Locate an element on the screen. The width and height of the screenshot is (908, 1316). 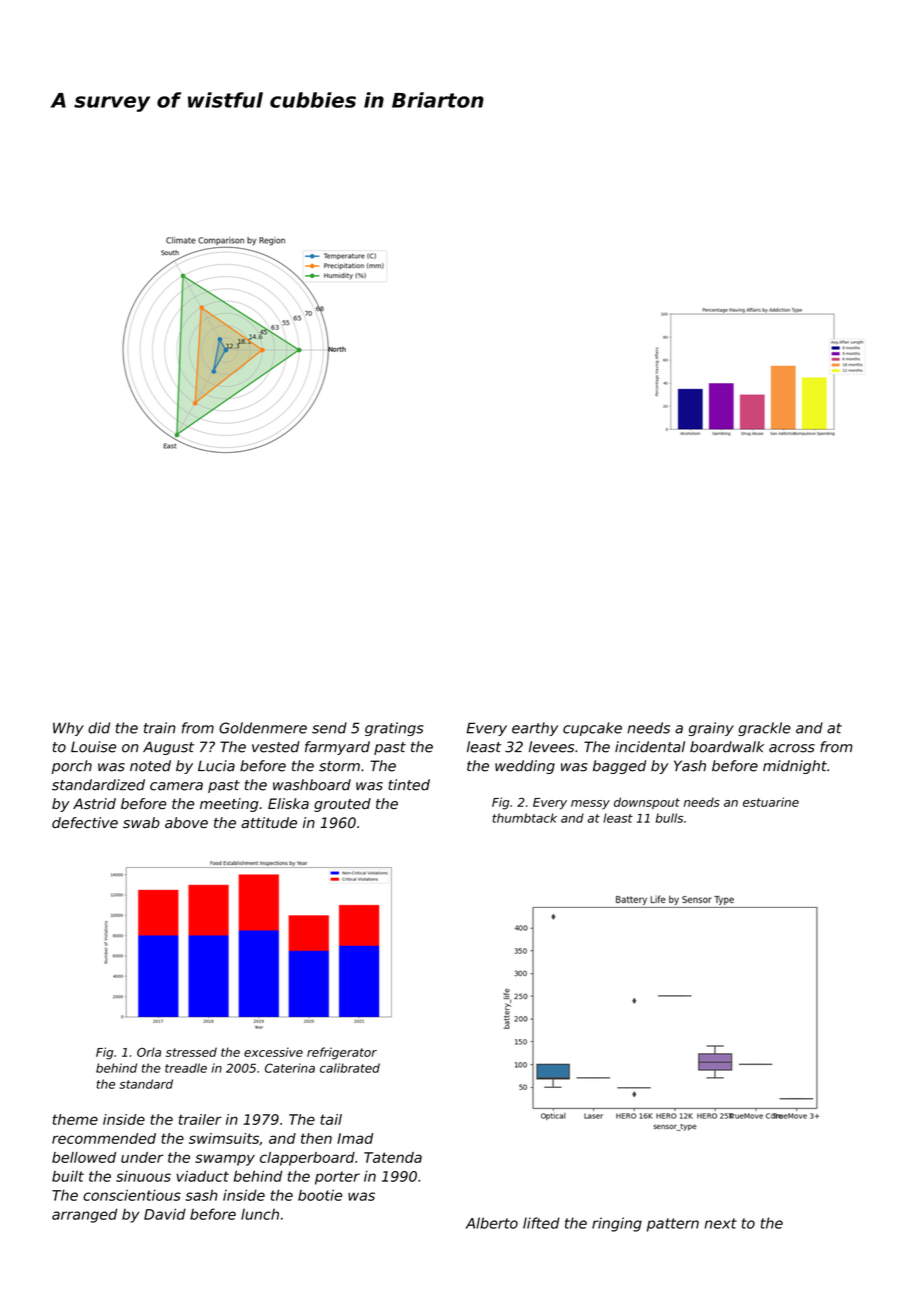
thumbtack is located at coordinates (525, 818).
